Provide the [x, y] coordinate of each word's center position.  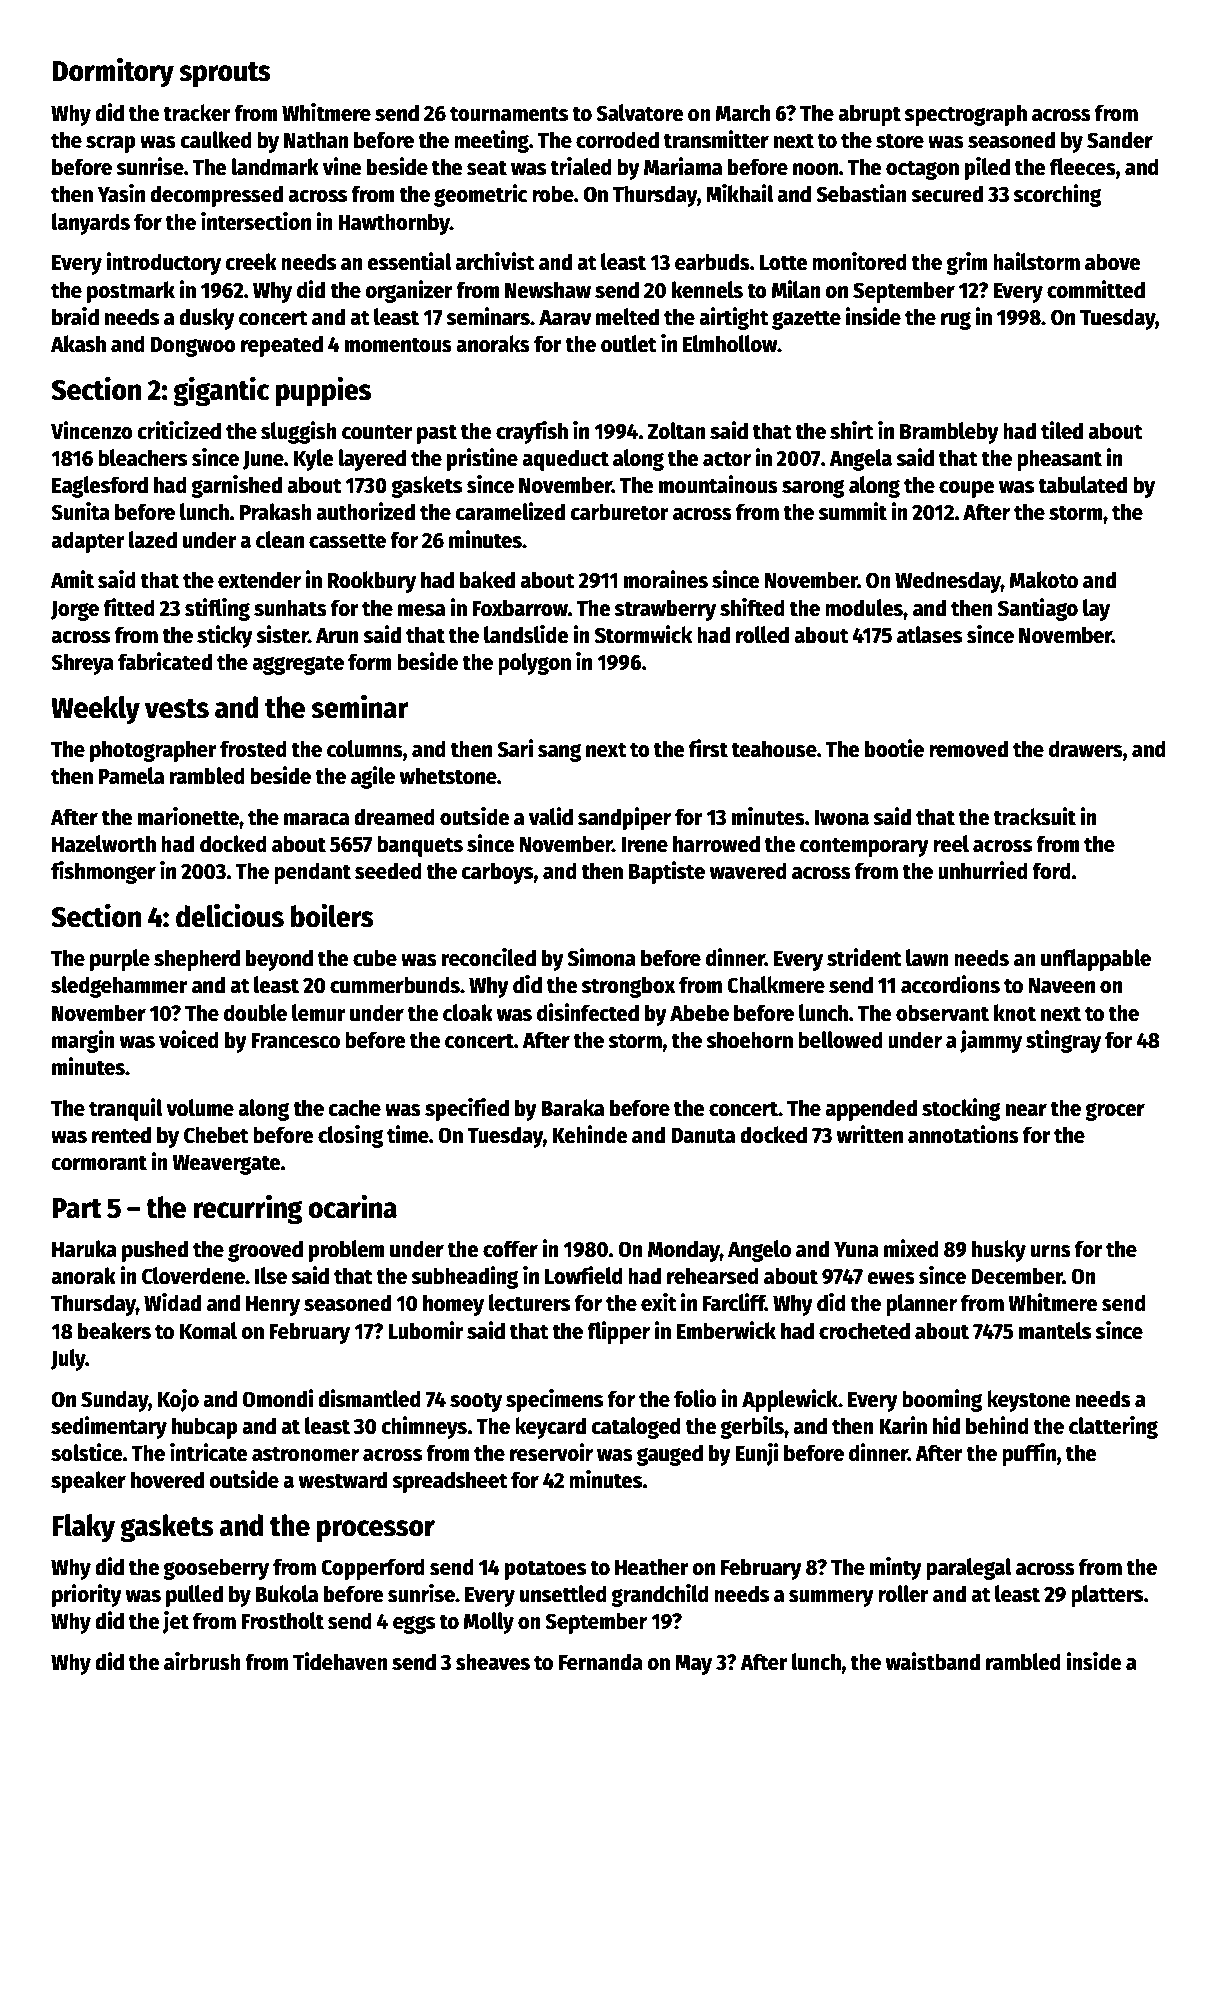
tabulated [1082, 485]
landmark [275, 167]
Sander [1120, 140]
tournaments [509, 114]
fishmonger [103, 872]
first [708, 748]
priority [87, 1595]
